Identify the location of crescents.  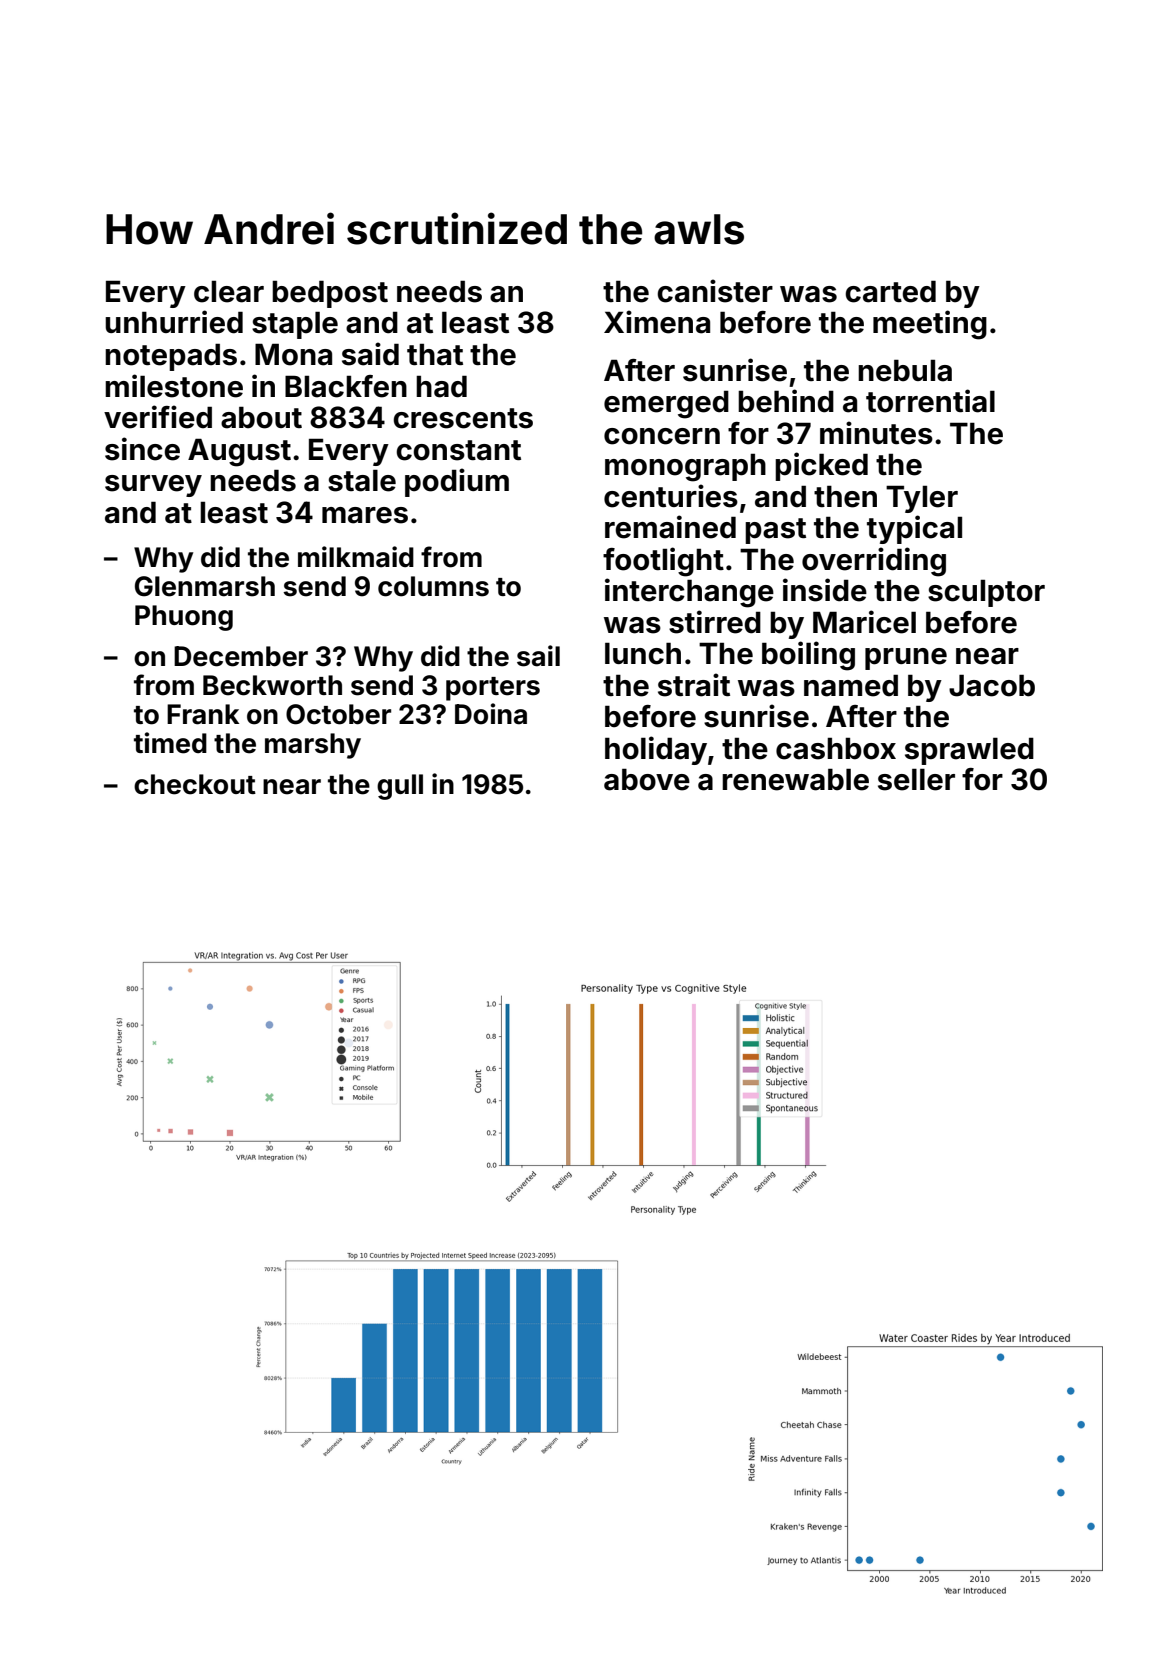
(463, 418).
